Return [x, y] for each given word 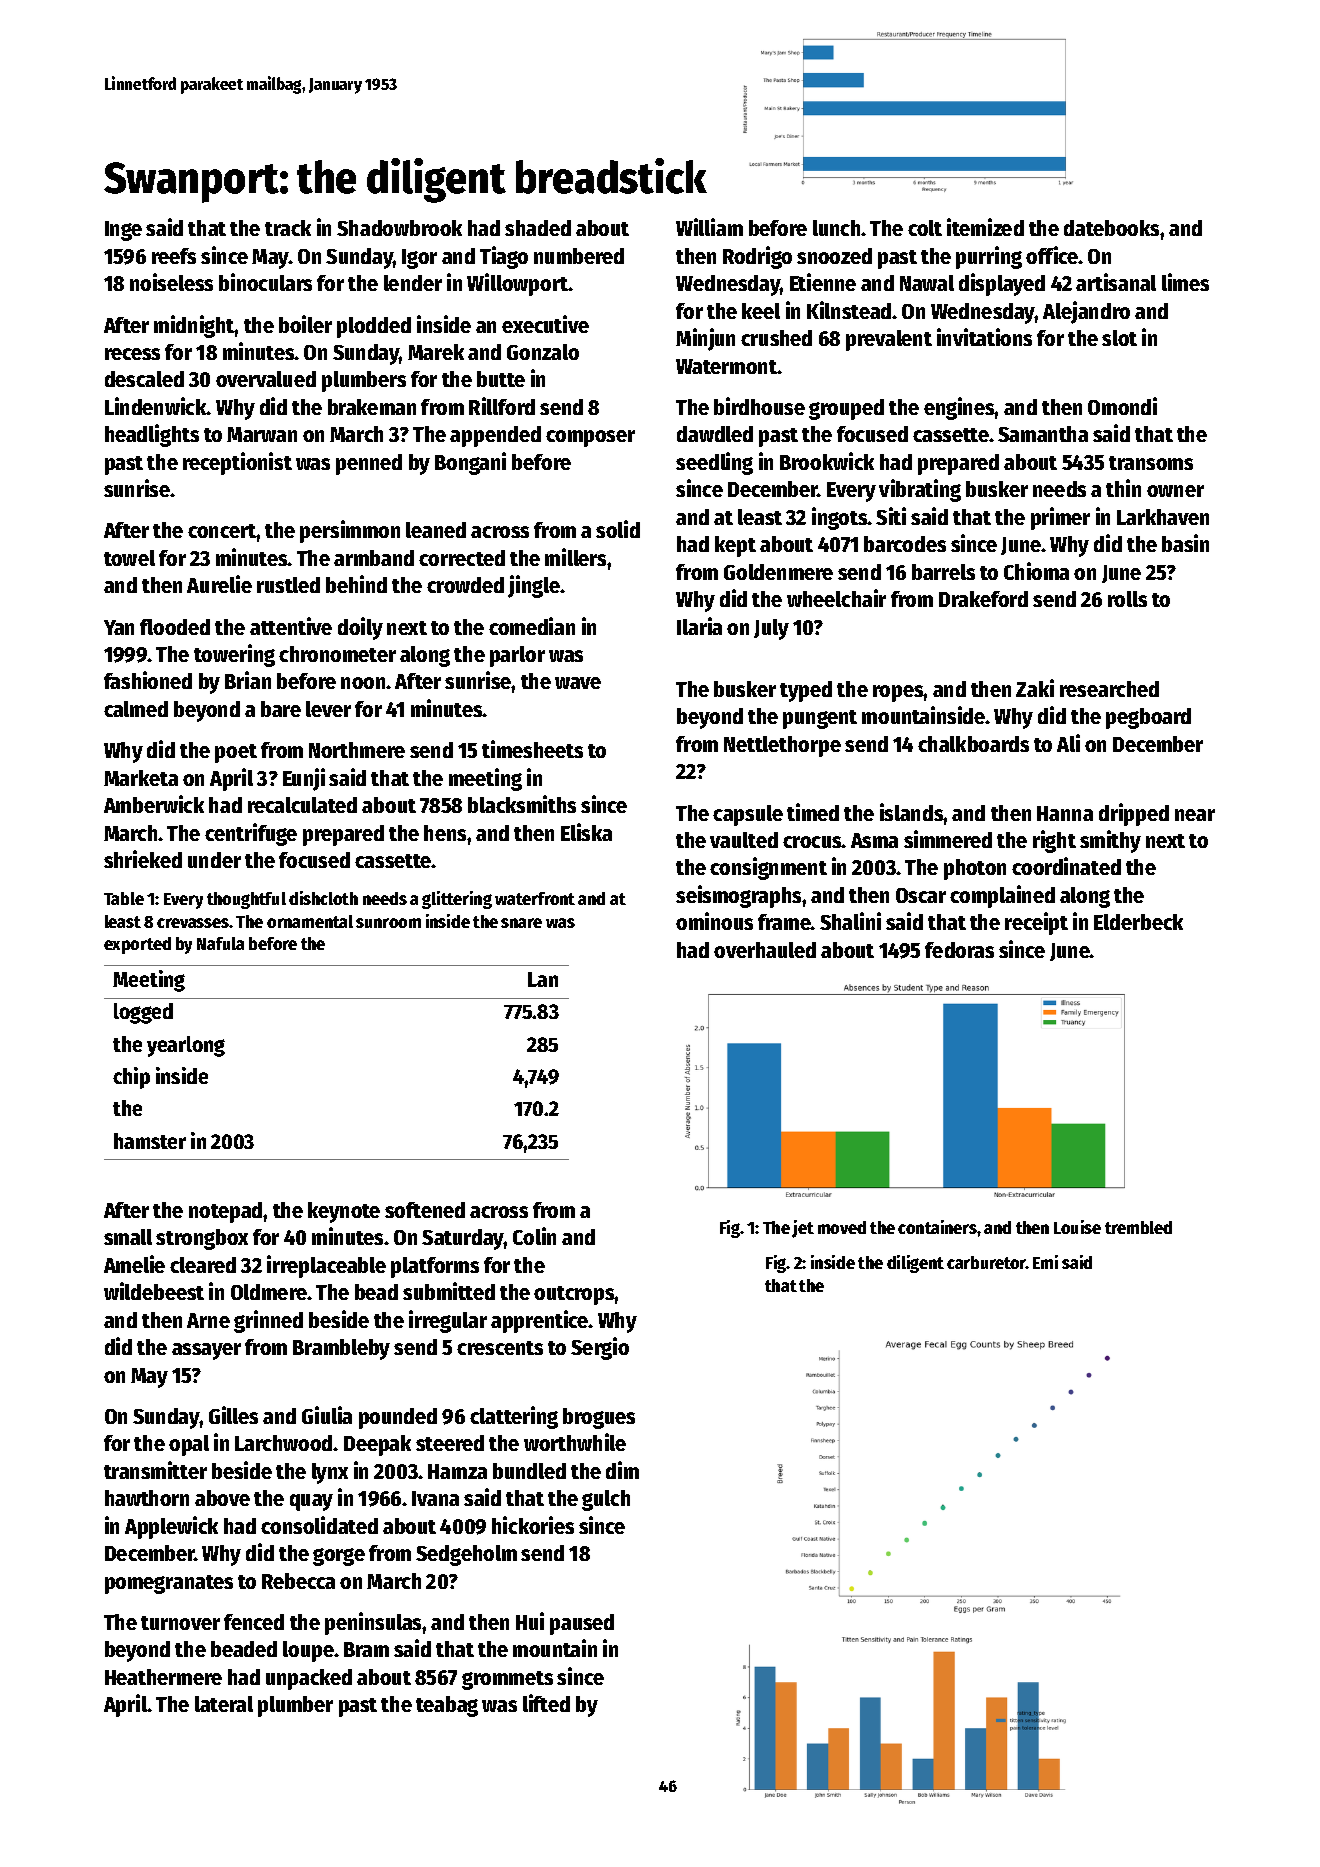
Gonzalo [543, 352]
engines [959, 408]
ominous [714, 921]
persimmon [350, 531]
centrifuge [251, 834]
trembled [1138, 1227]
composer [590, 438]
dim [622, 1470]
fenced [254, 1622]
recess [132, 354]
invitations [984, 337]
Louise [1077, 1227]
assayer [206, 1351]
